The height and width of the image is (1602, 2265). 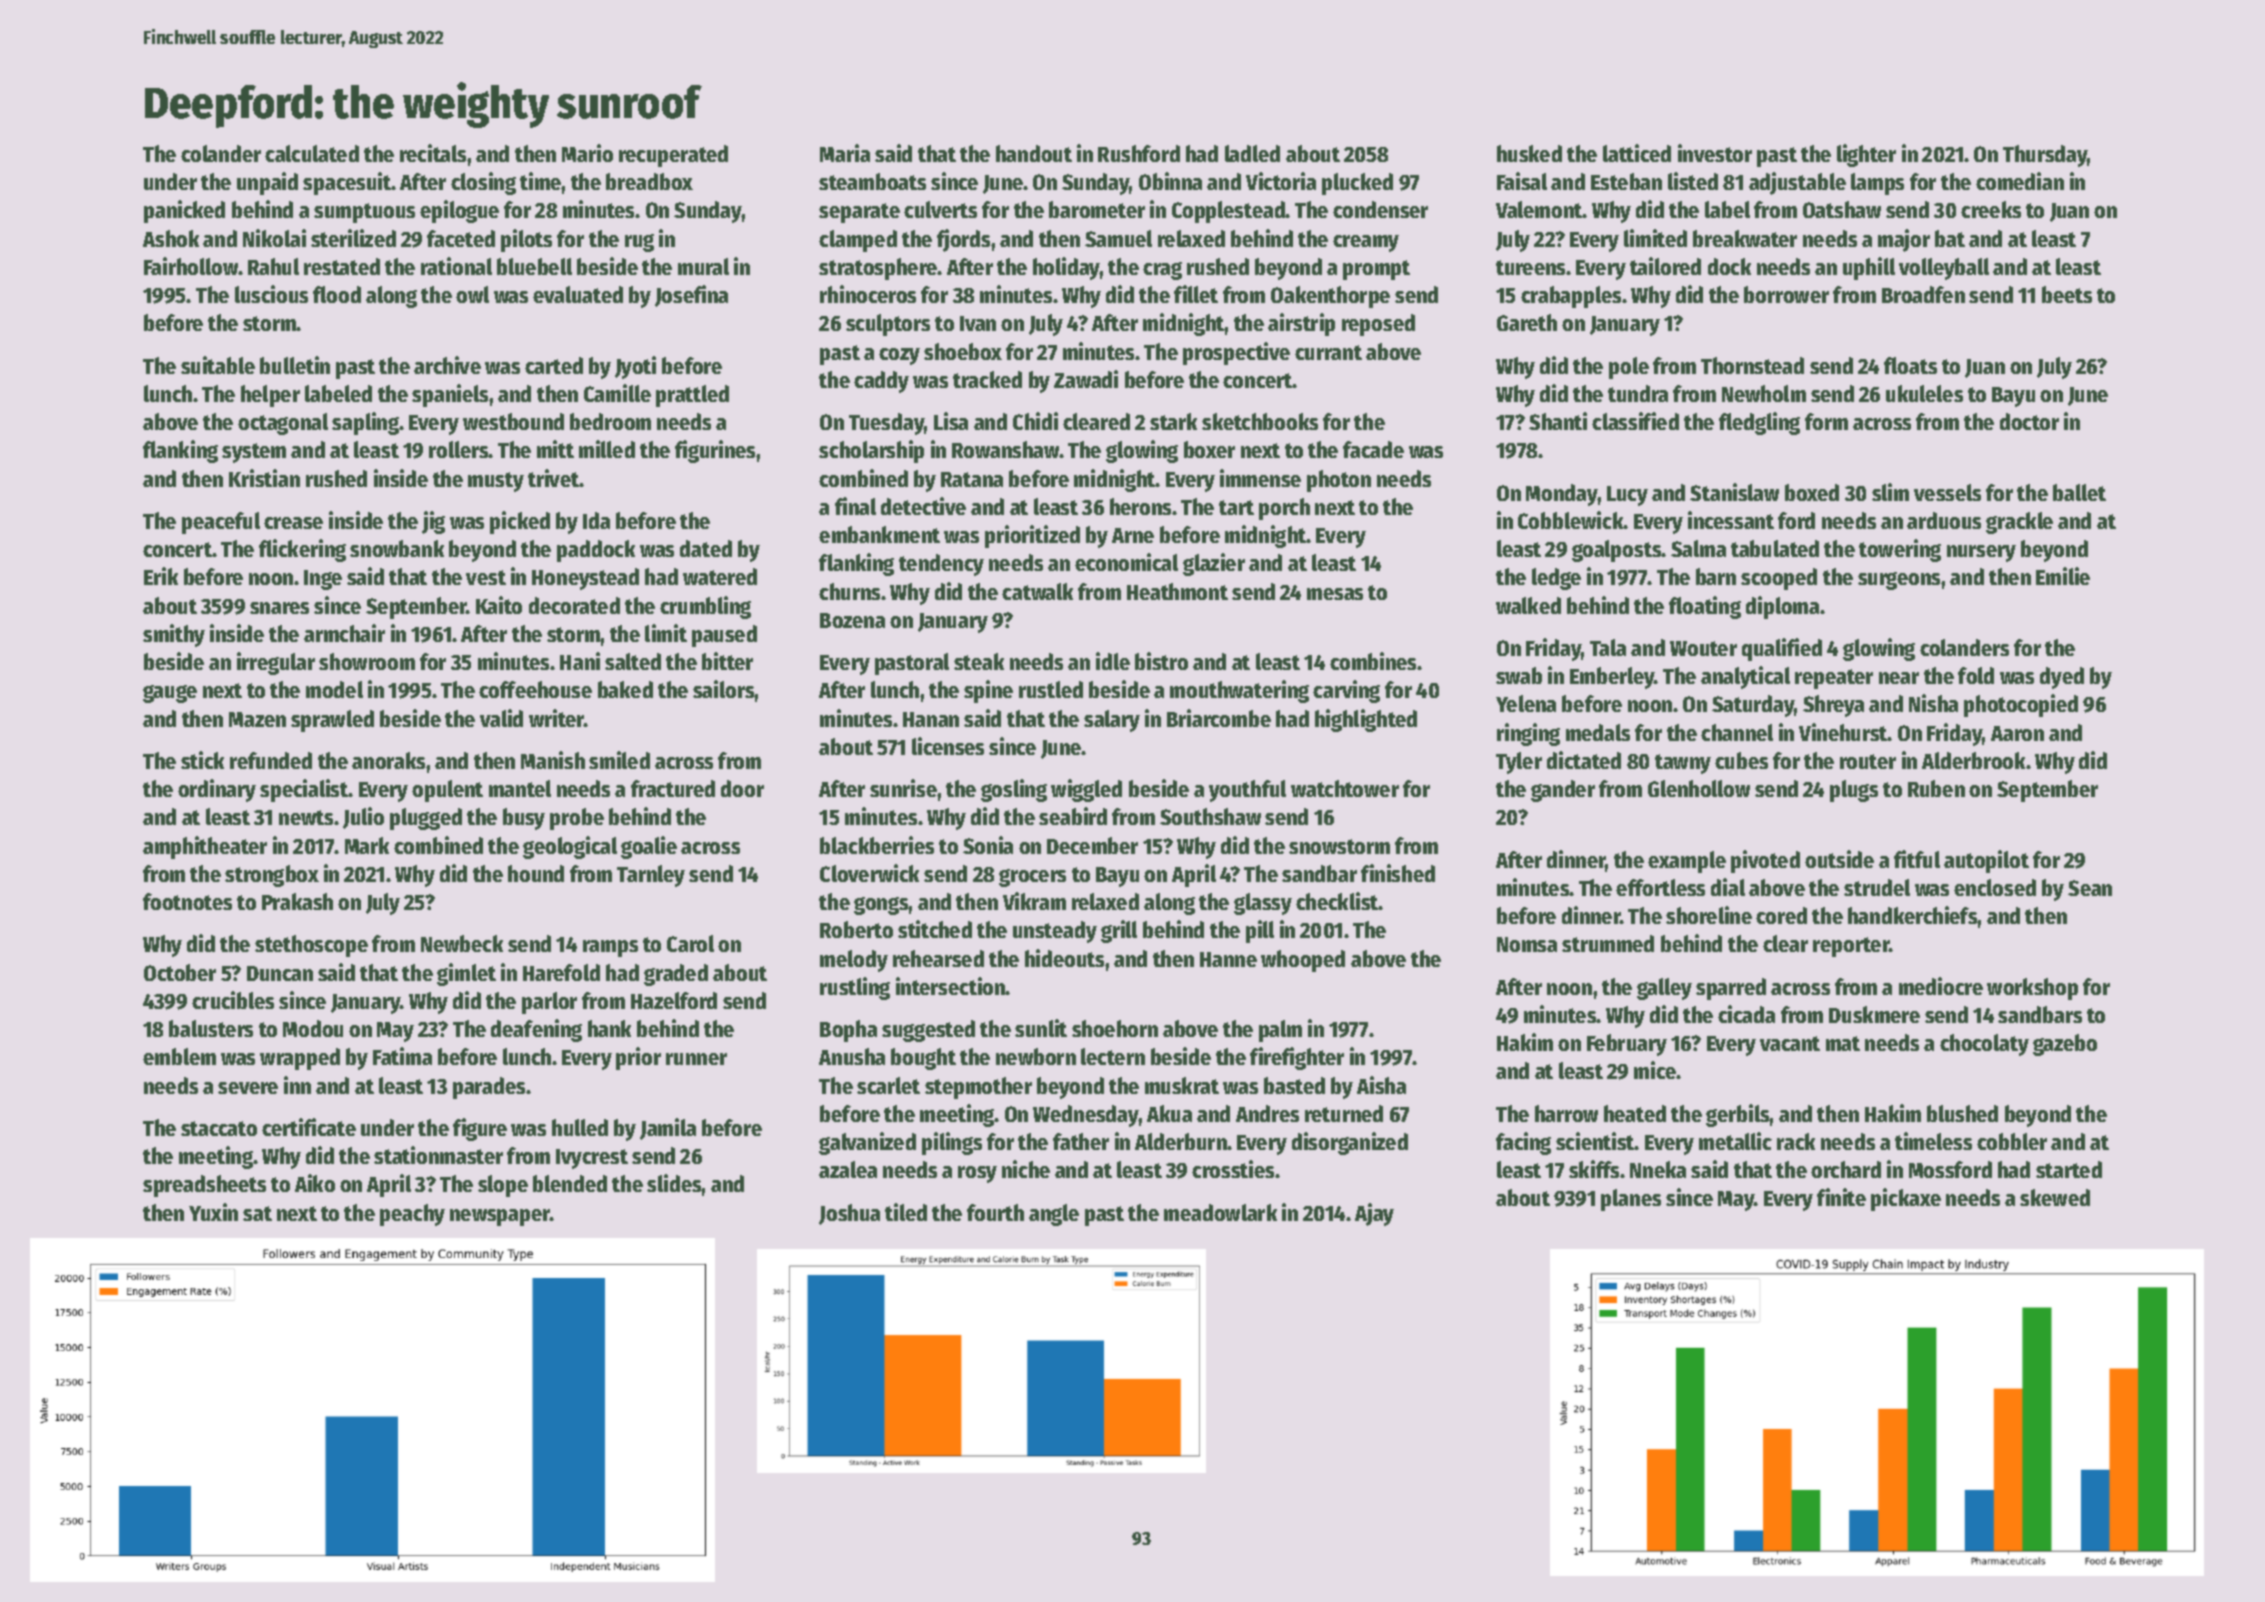 What do you see at coordinates (1866, 155) in the image?
I see `lighter` at bounding box center [1866, 155].
